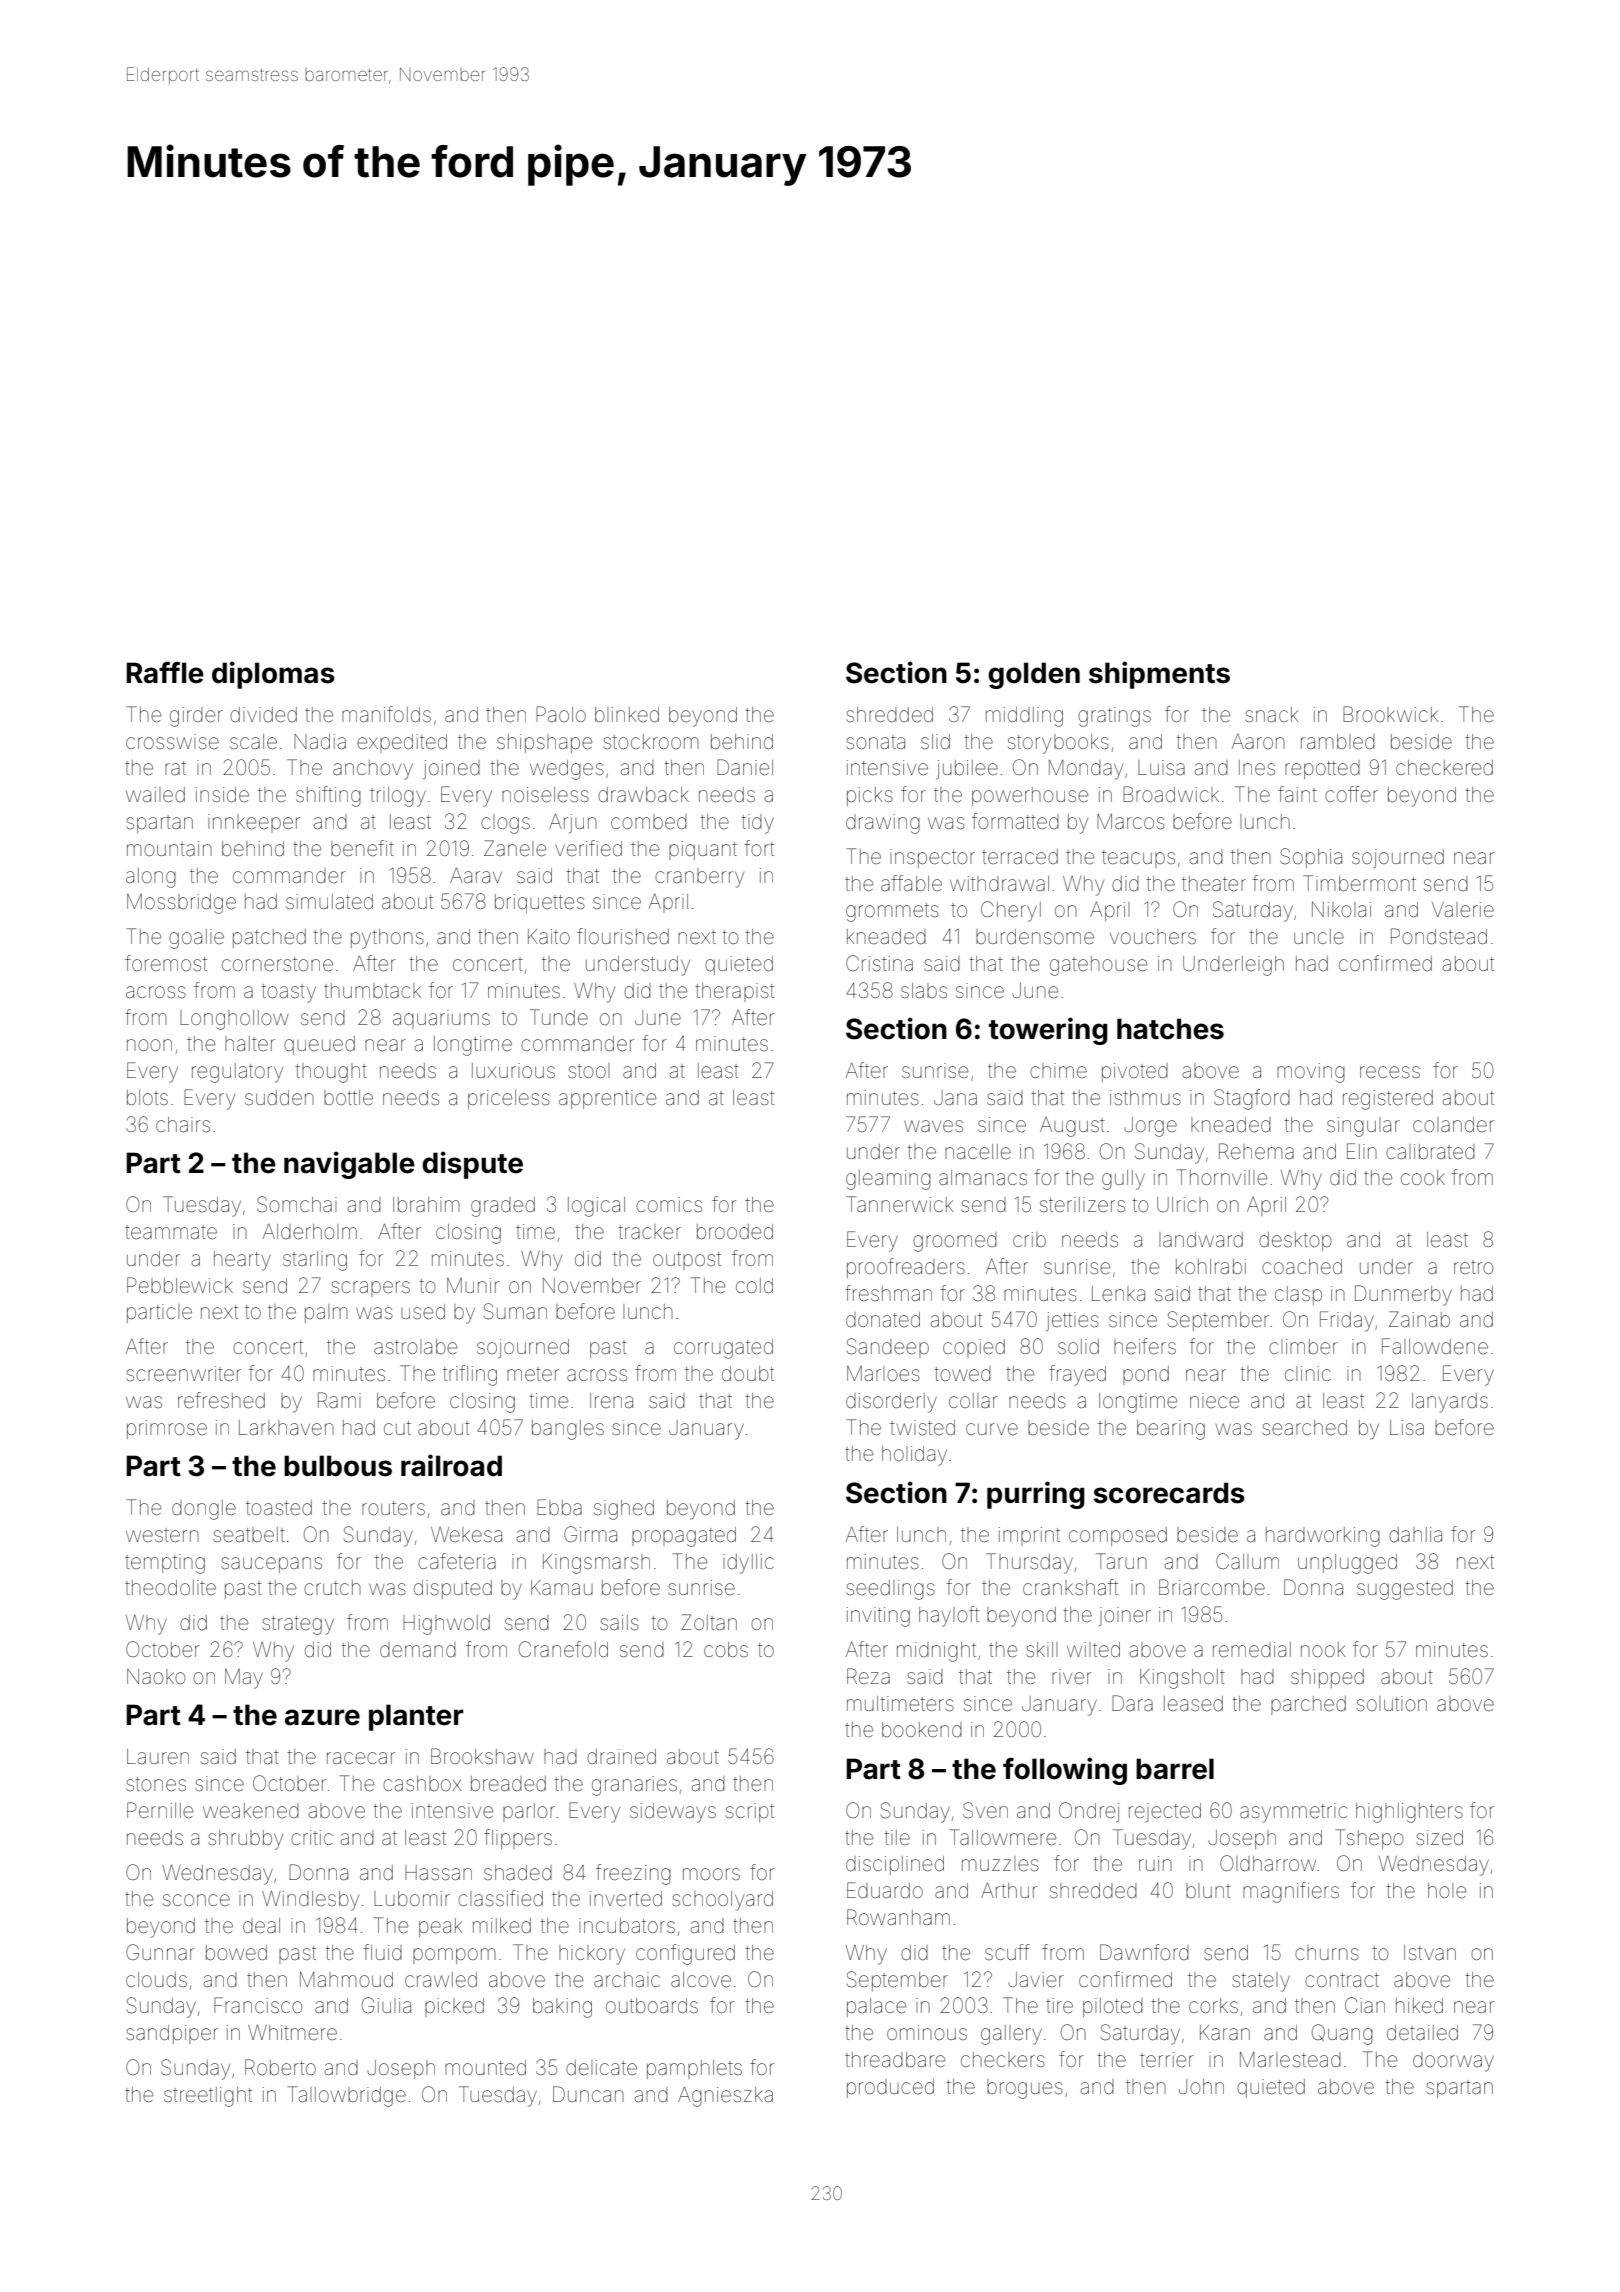 This screenshot has height=2292, width=1620. I want to click on inviting, so click(878, 1617).
